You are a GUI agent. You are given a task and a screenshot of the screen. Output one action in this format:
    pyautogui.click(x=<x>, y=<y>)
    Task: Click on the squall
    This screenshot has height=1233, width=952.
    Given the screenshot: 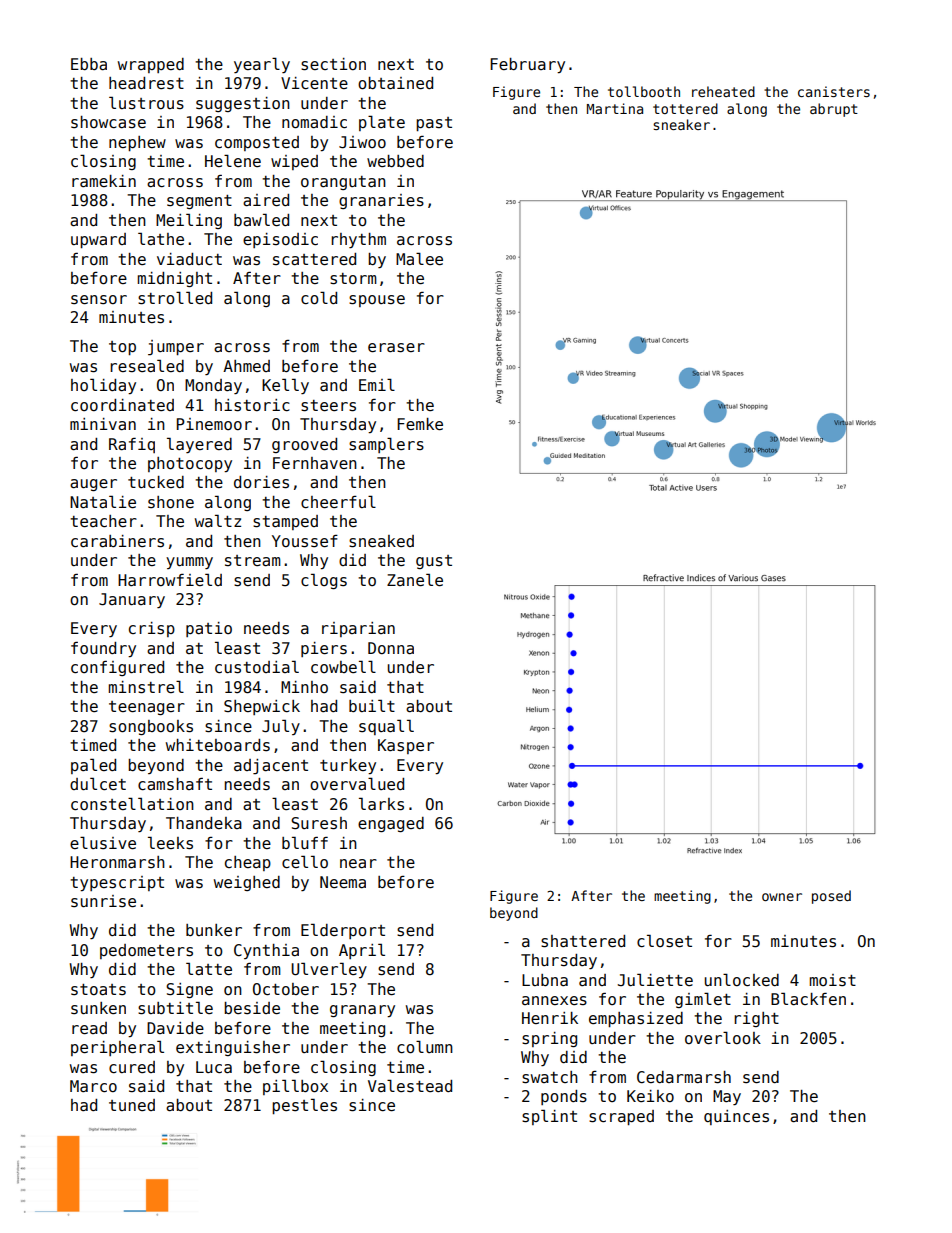 What is the action you would take?
    pyautogui.click(x=386, y=727)
